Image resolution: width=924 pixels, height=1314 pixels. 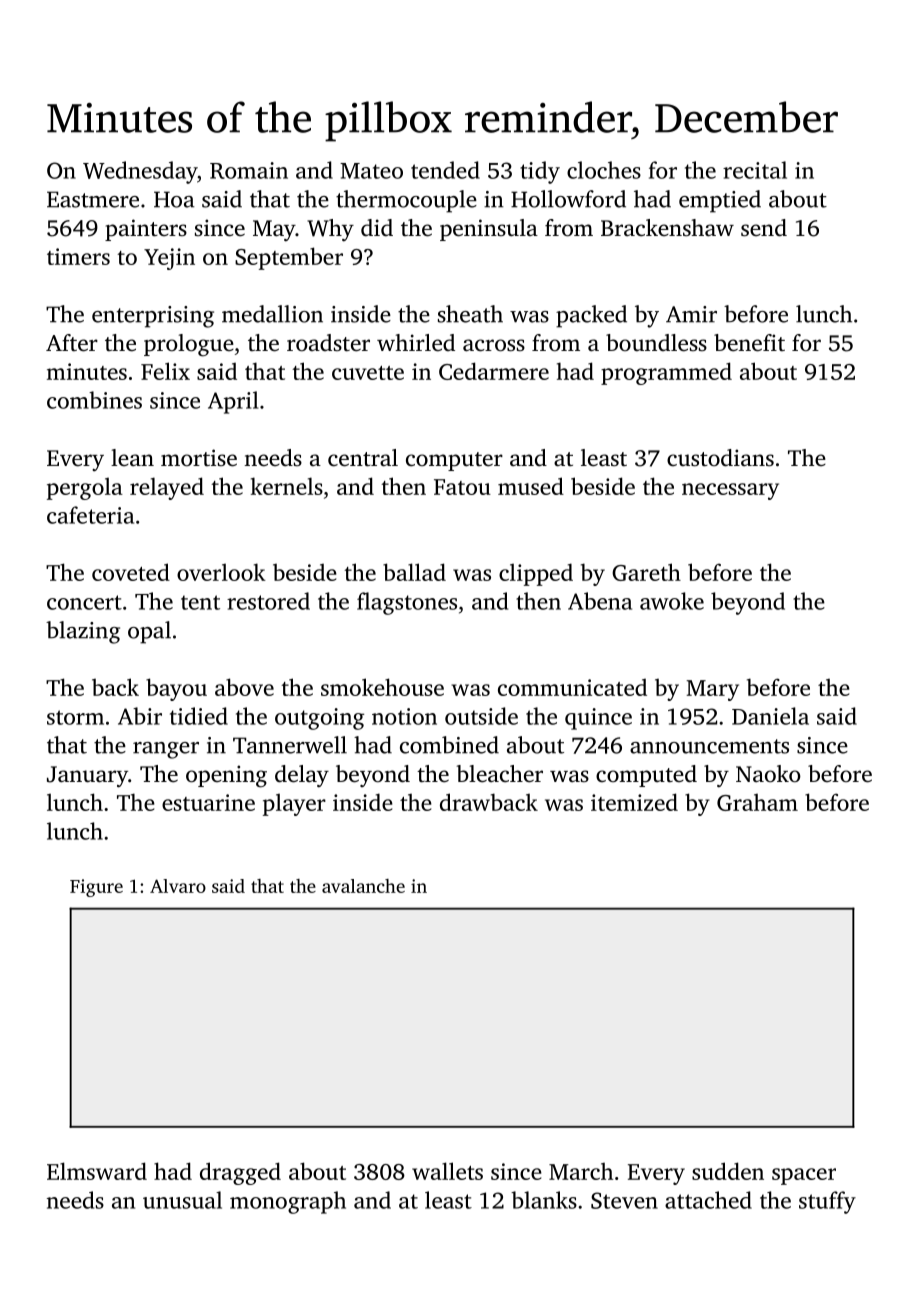 What do you see at coordinates (288, 1202) in the page?
I see `monograph` at bounding box center [288, 1202].
